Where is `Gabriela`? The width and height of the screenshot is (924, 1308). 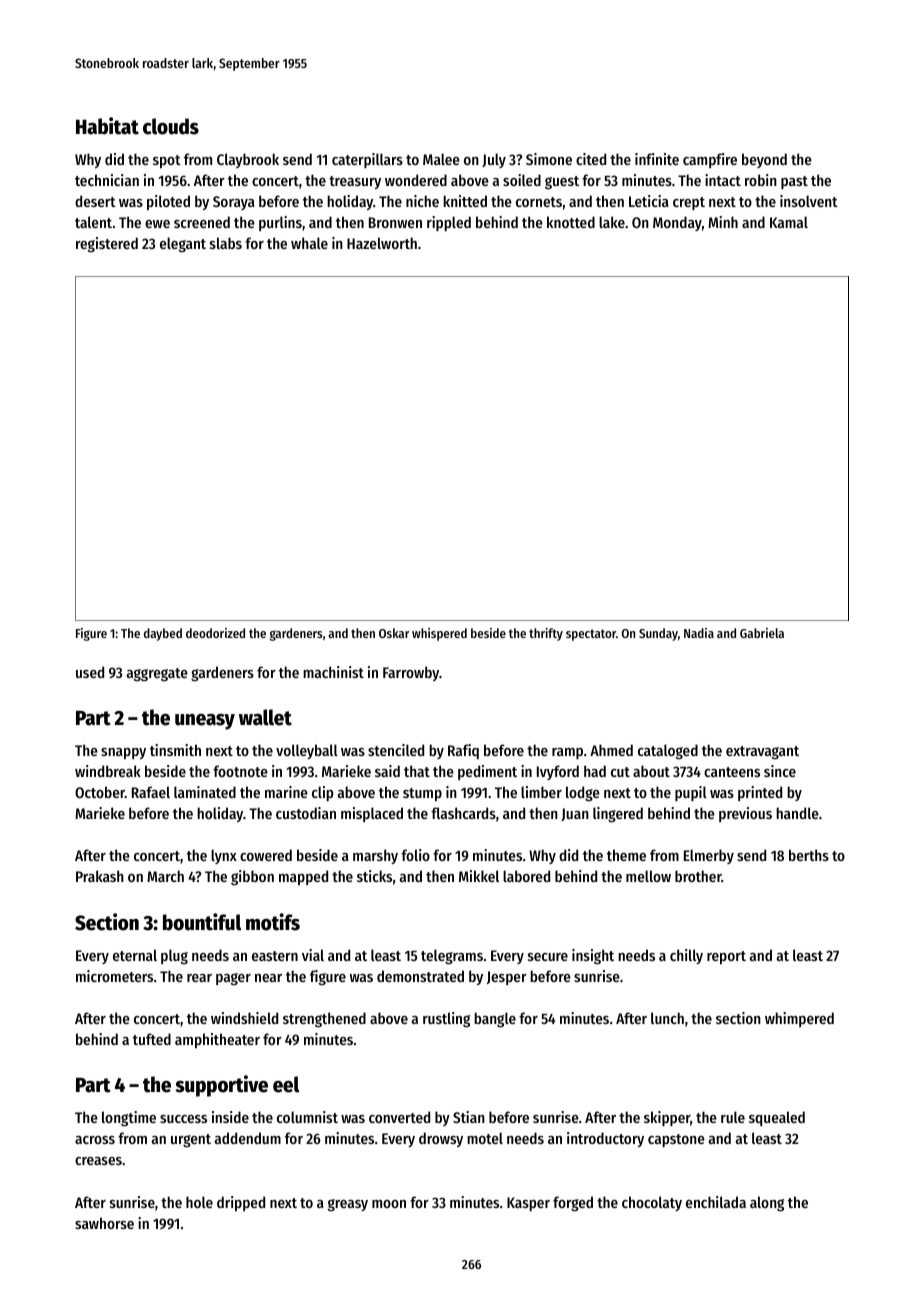
Gabriela is located at coordinates (762, 633).
